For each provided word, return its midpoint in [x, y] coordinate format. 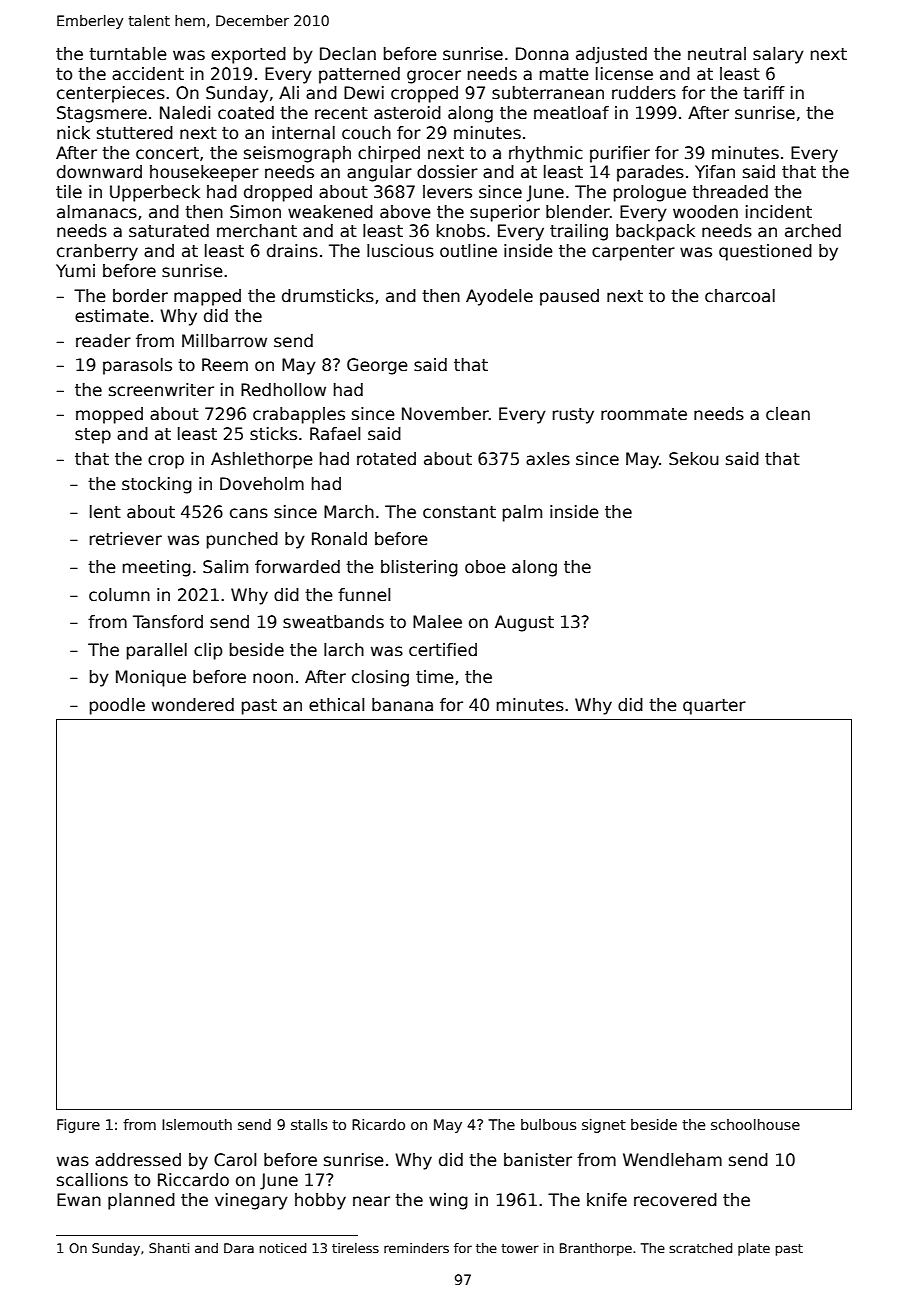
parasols [137, 366]
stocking [157, 485]
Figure [78, 1126]
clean [788, 414]
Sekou [694, 459]
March [349, 512]
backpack [655, 232]
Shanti [169, 1248]
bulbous [548, 1124]
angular [379, 173]
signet [604, 1126]
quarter [714, 707]
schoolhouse [755, 1124]
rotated [386, 459]
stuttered [135, 133]
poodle [117, 706]
